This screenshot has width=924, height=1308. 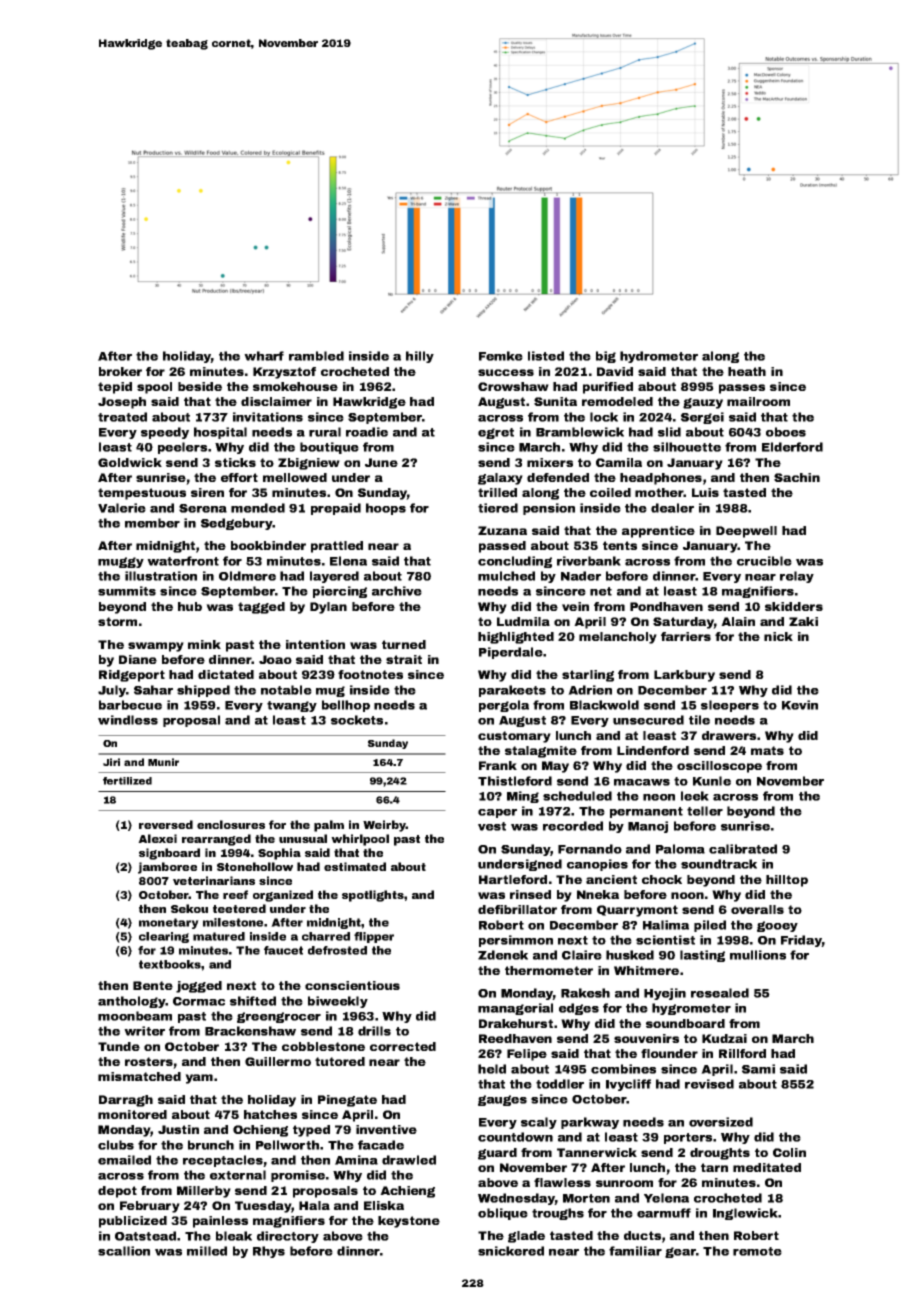 What do you see at coordinates (264, 356) in the screenshot?
I see `wharf` at bounding box center [264, 356].
